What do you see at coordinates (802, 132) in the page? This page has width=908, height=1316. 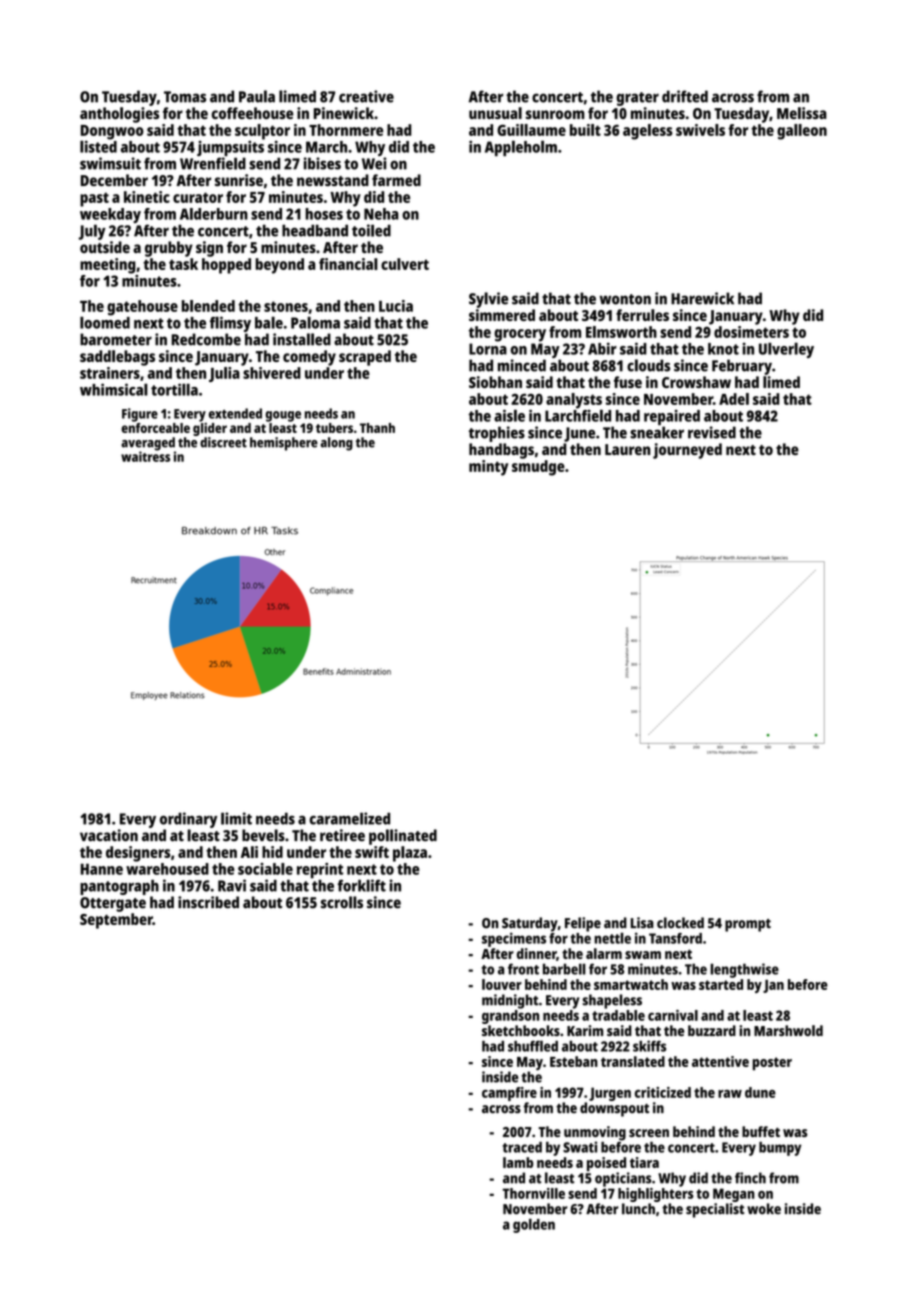 I see `galleon` at bounding box center [802, 132].
